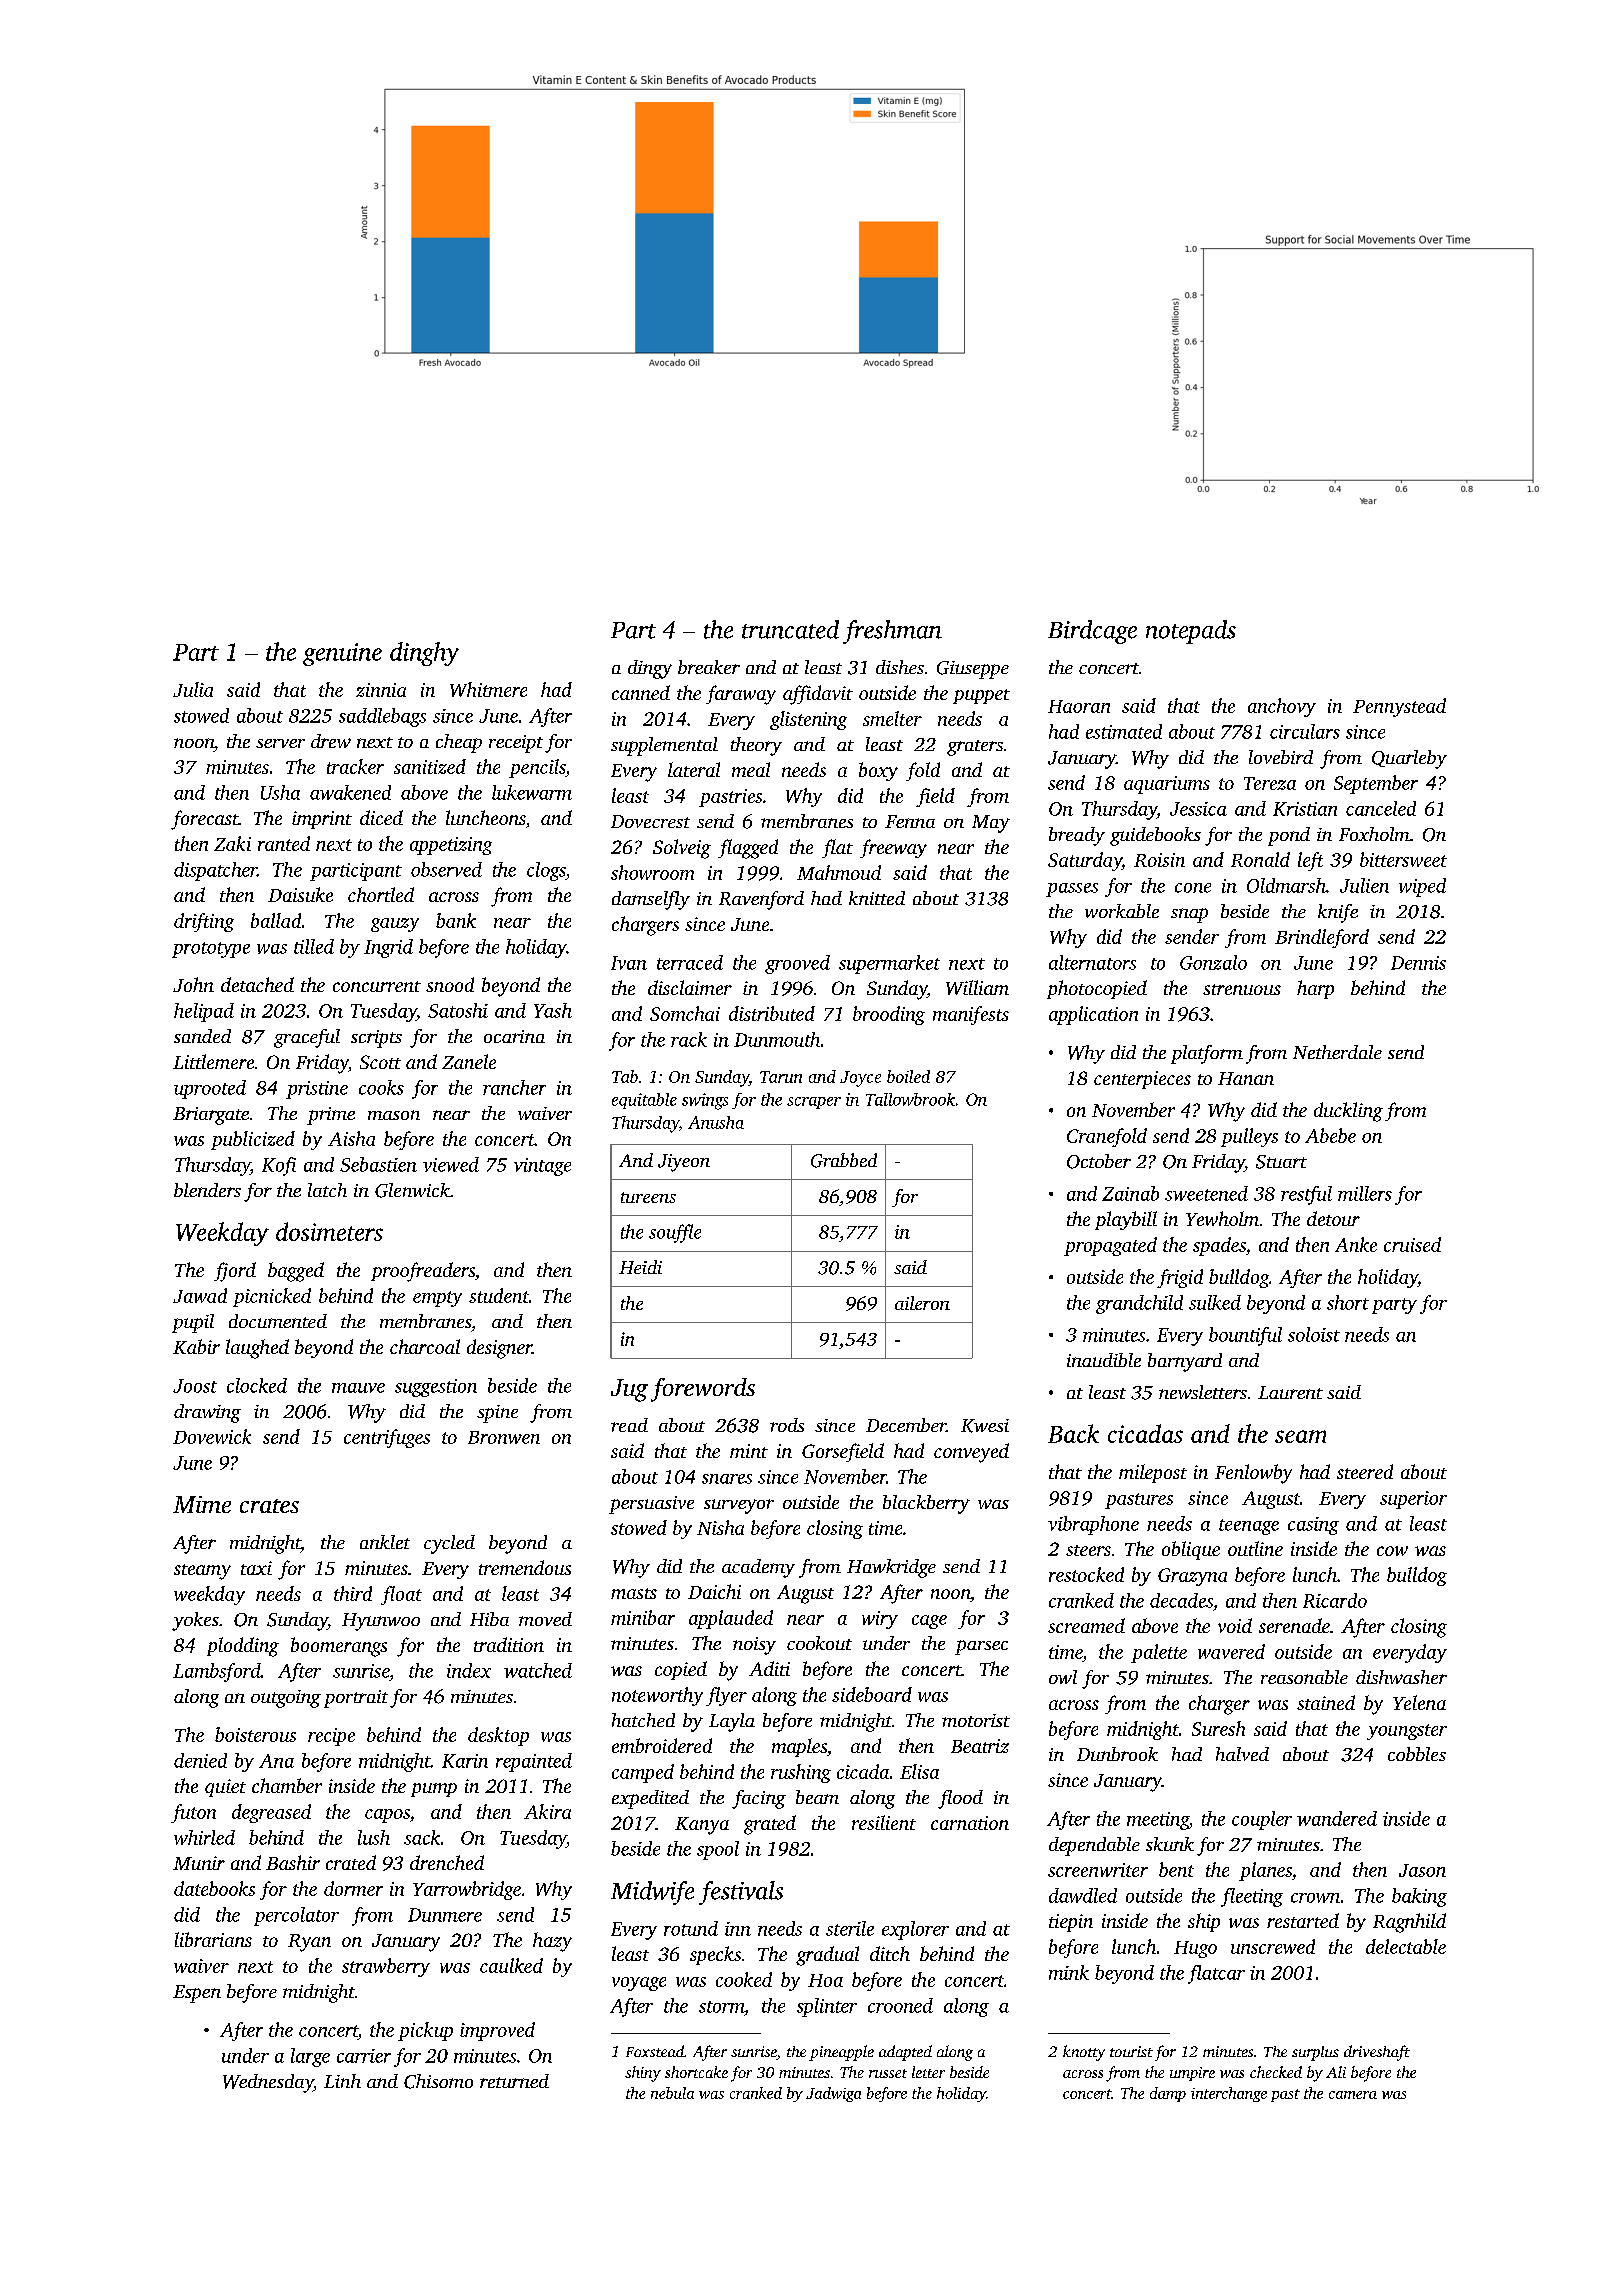 The image size is (1620, 2292). Describe the element at coordinates (342, 654) in the screenshot. I see `genuine` at that location.
